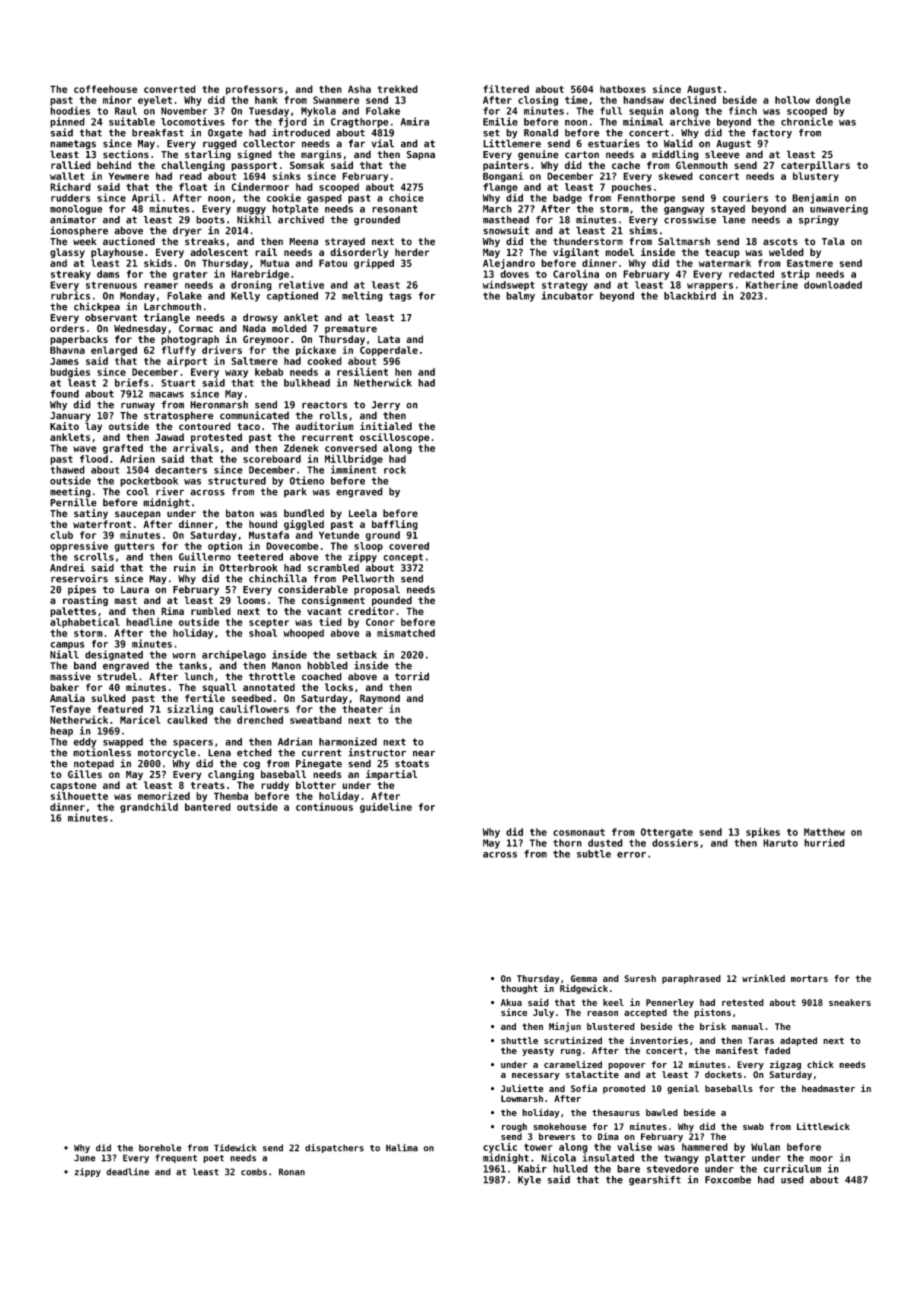 The width and height of the screenshot is (924, 1308). Describe the element at coordinates (409, 546) in the screenshot. I see `covered` at that location.
